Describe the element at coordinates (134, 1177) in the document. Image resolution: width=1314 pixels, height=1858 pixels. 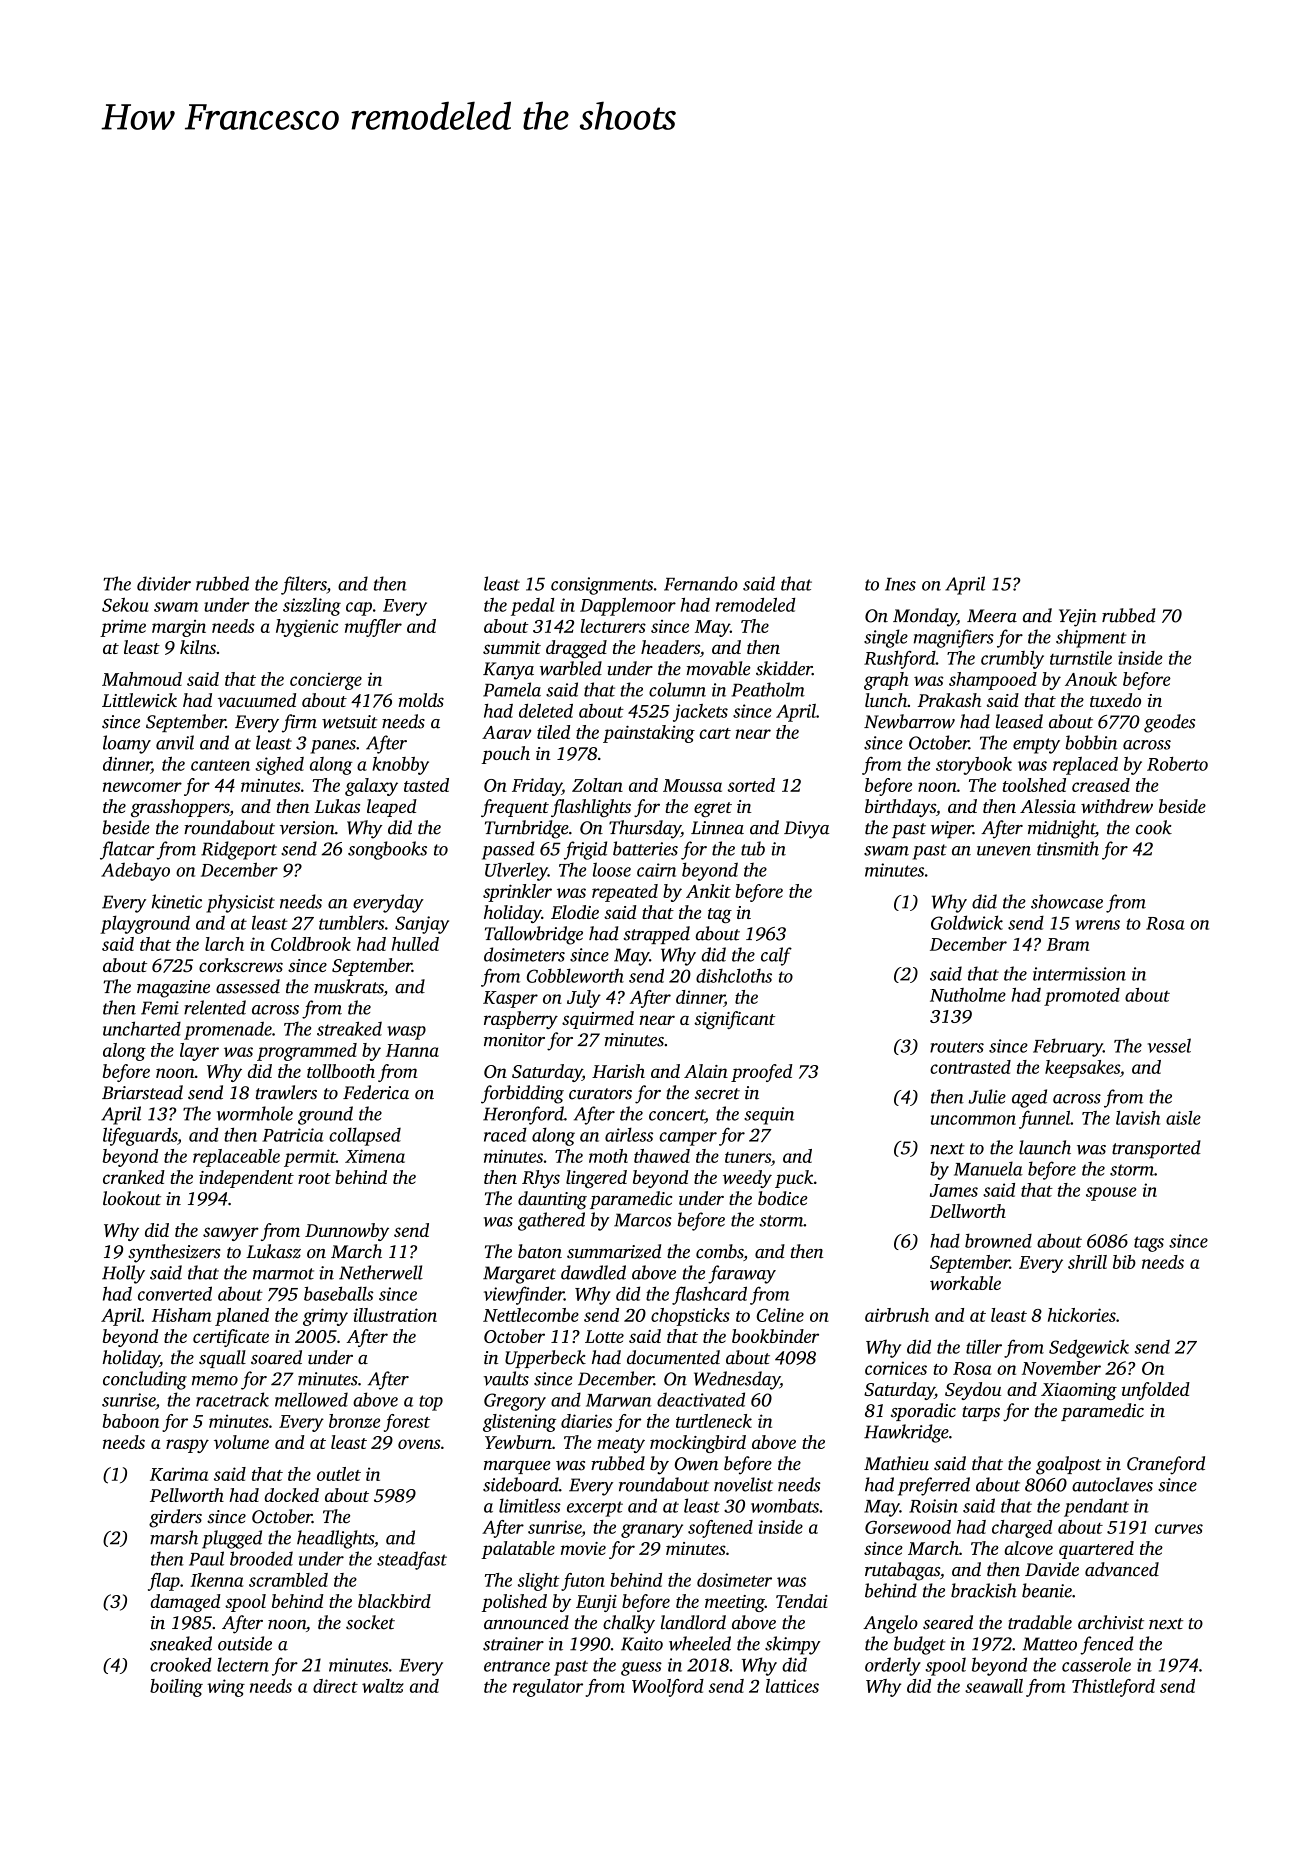
I see `cranked` at that location.
